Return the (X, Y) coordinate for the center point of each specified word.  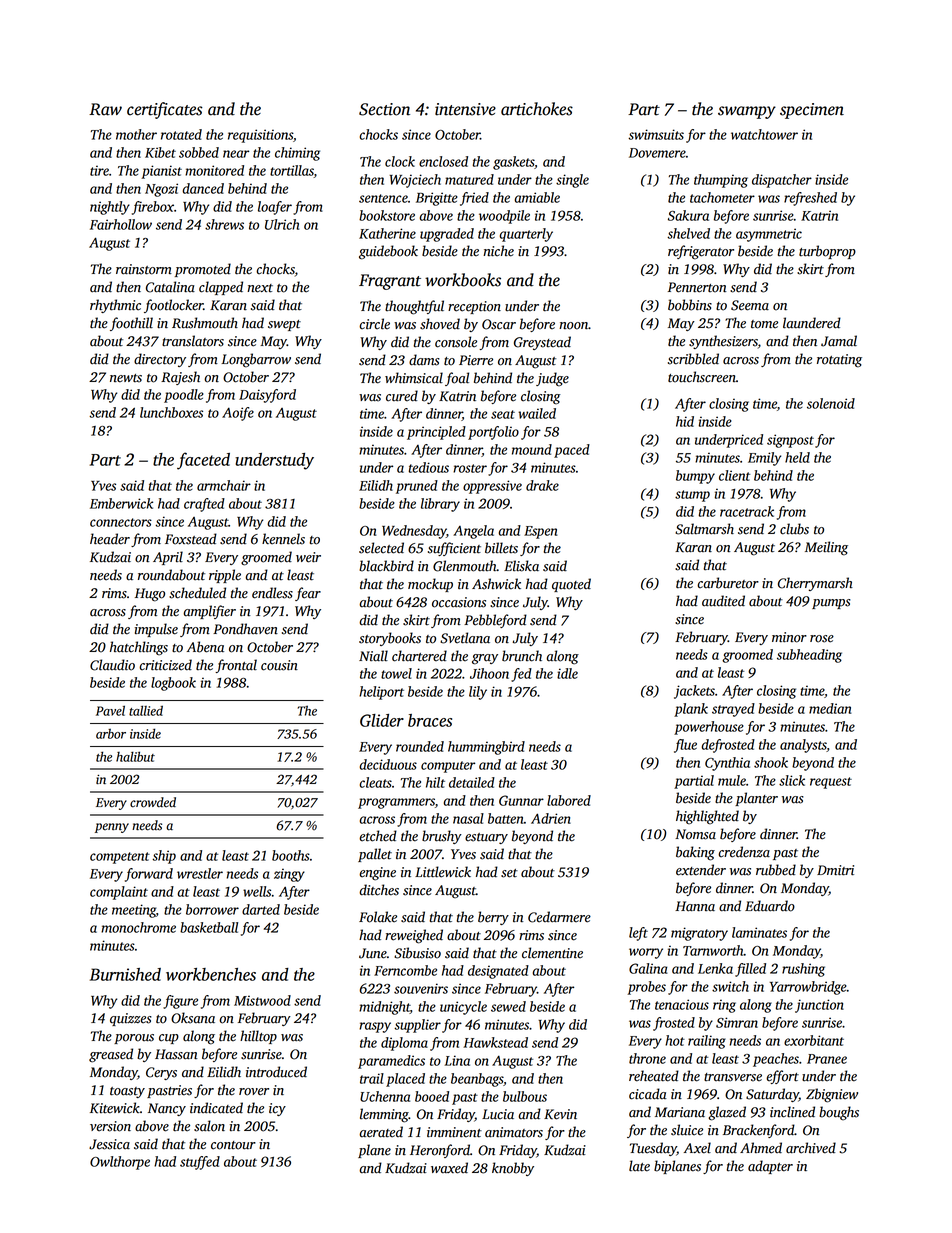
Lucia (498, 1114)
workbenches (211, 974)
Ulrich (282, 224)
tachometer (722, 197)
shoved (440, 324)
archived (811, 1148)
